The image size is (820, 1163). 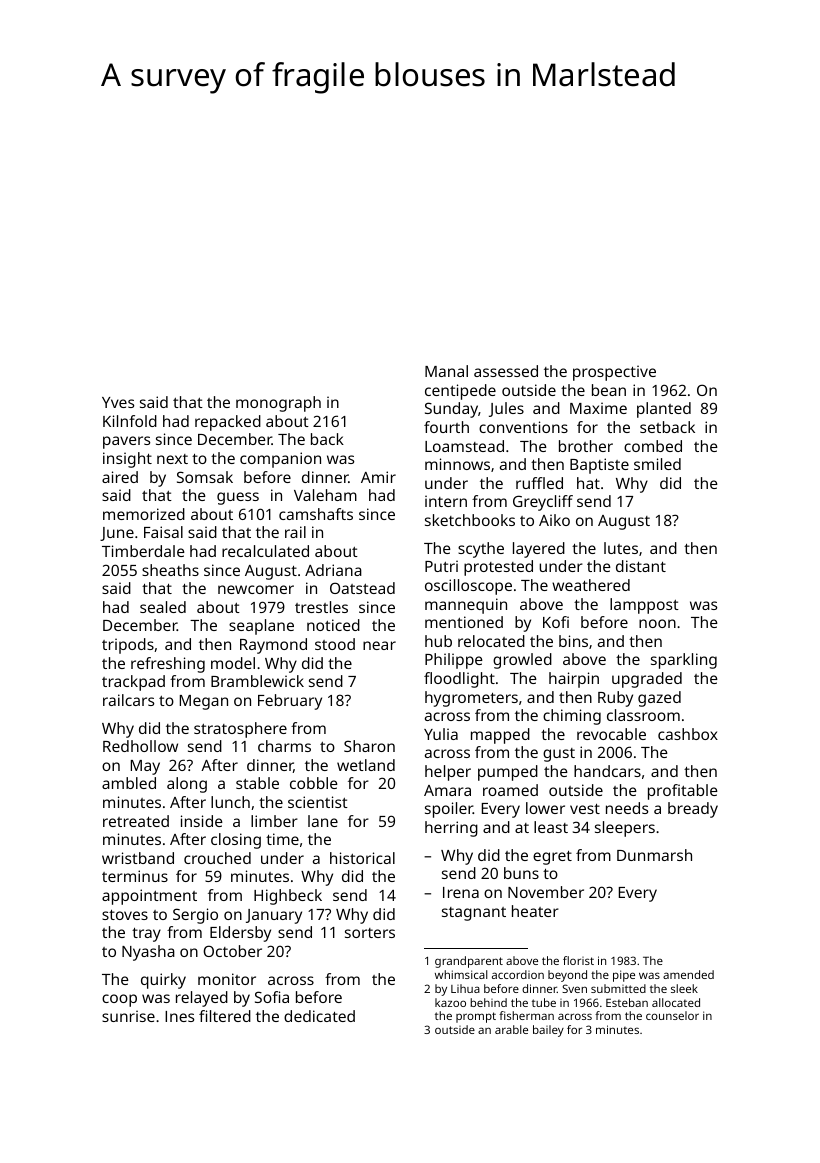 I want to click on stagnant, so click(x=474, y=914).
